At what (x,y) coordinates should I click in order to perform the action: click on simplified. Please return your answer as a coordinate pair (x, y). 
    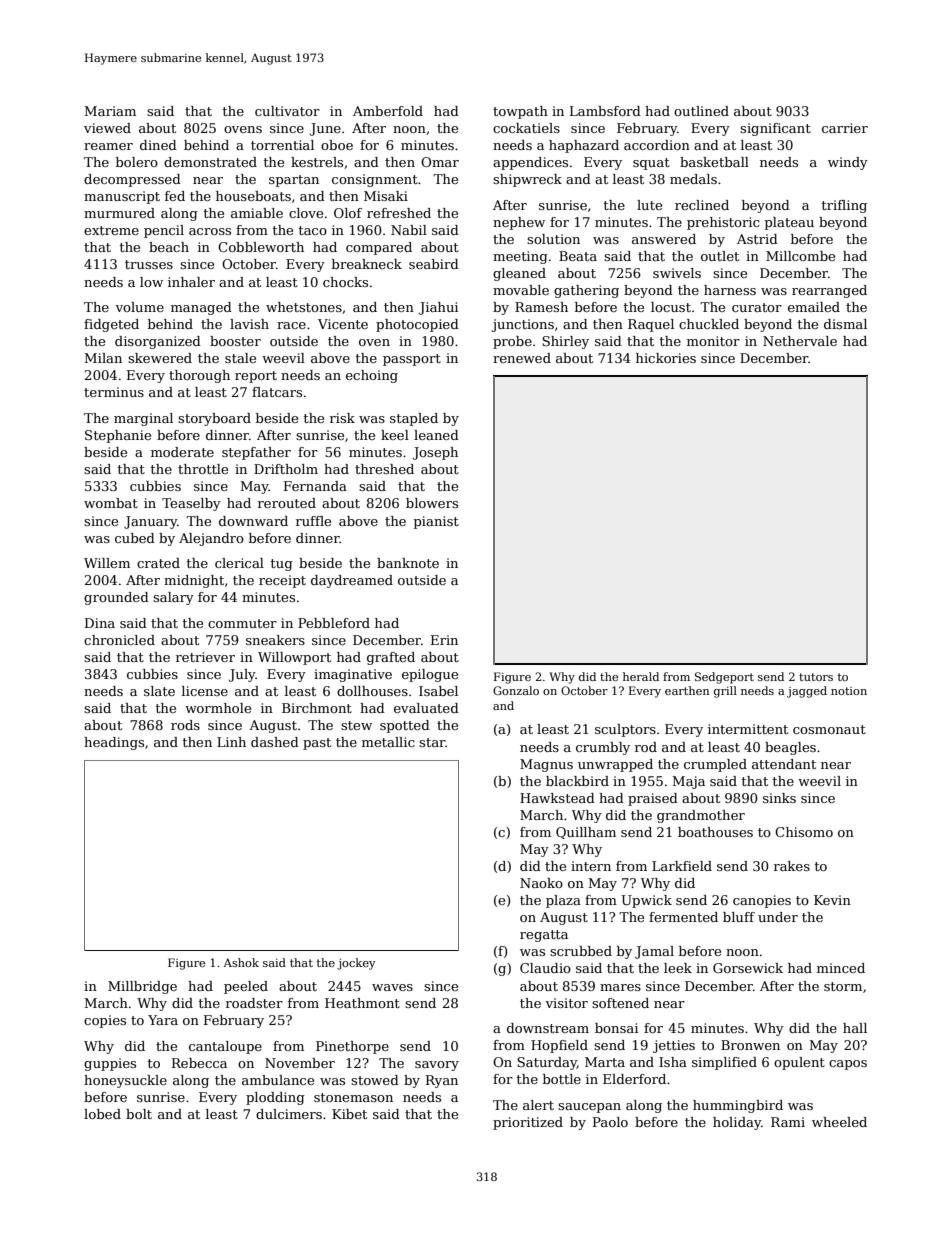
    Looking at the image, I should click on (724, 1063).
